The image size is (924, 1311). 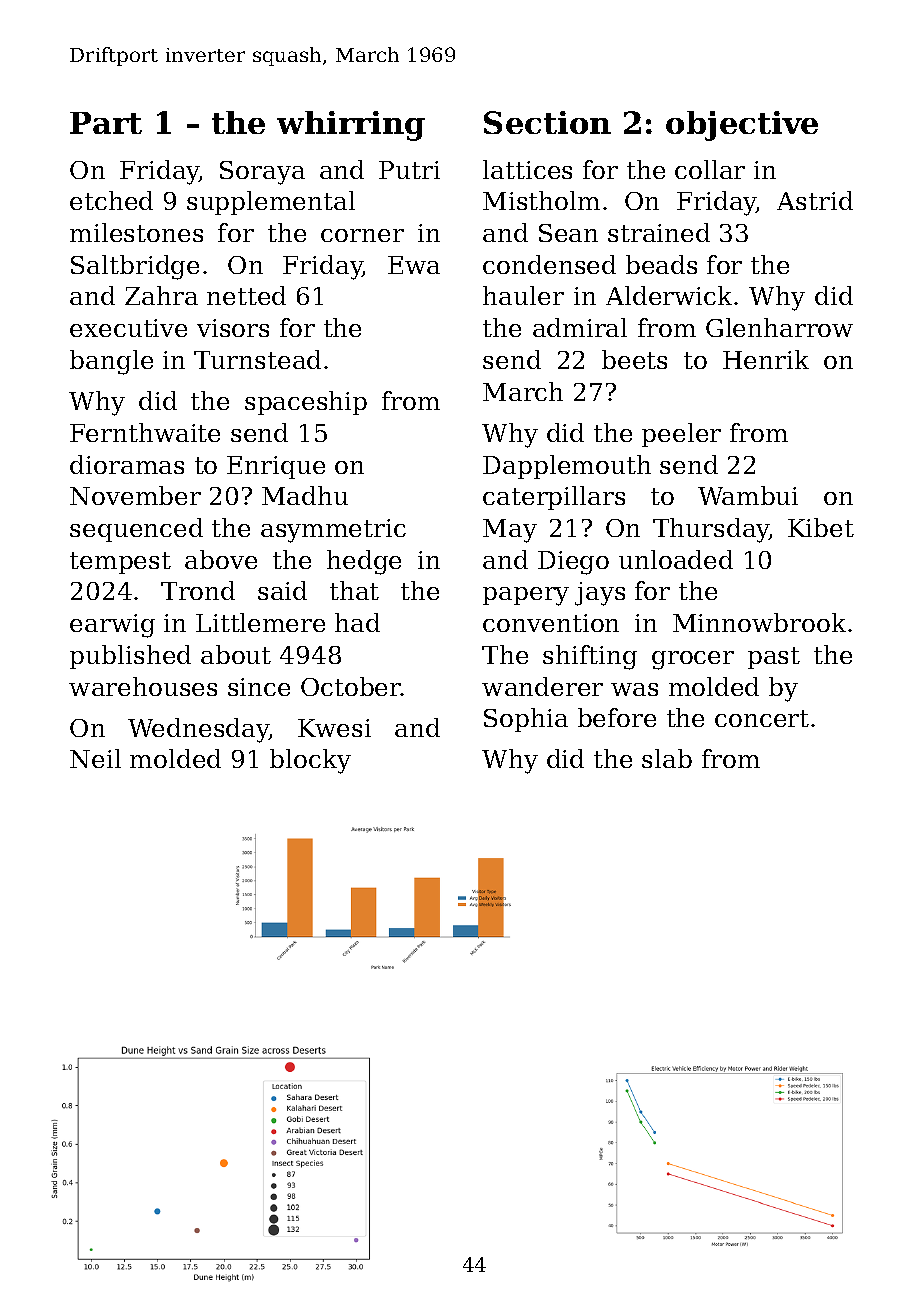 What do you see at coordinates (766, 359) in the screenshot?
I see `Henrik` at bounding box center [766, 359].
